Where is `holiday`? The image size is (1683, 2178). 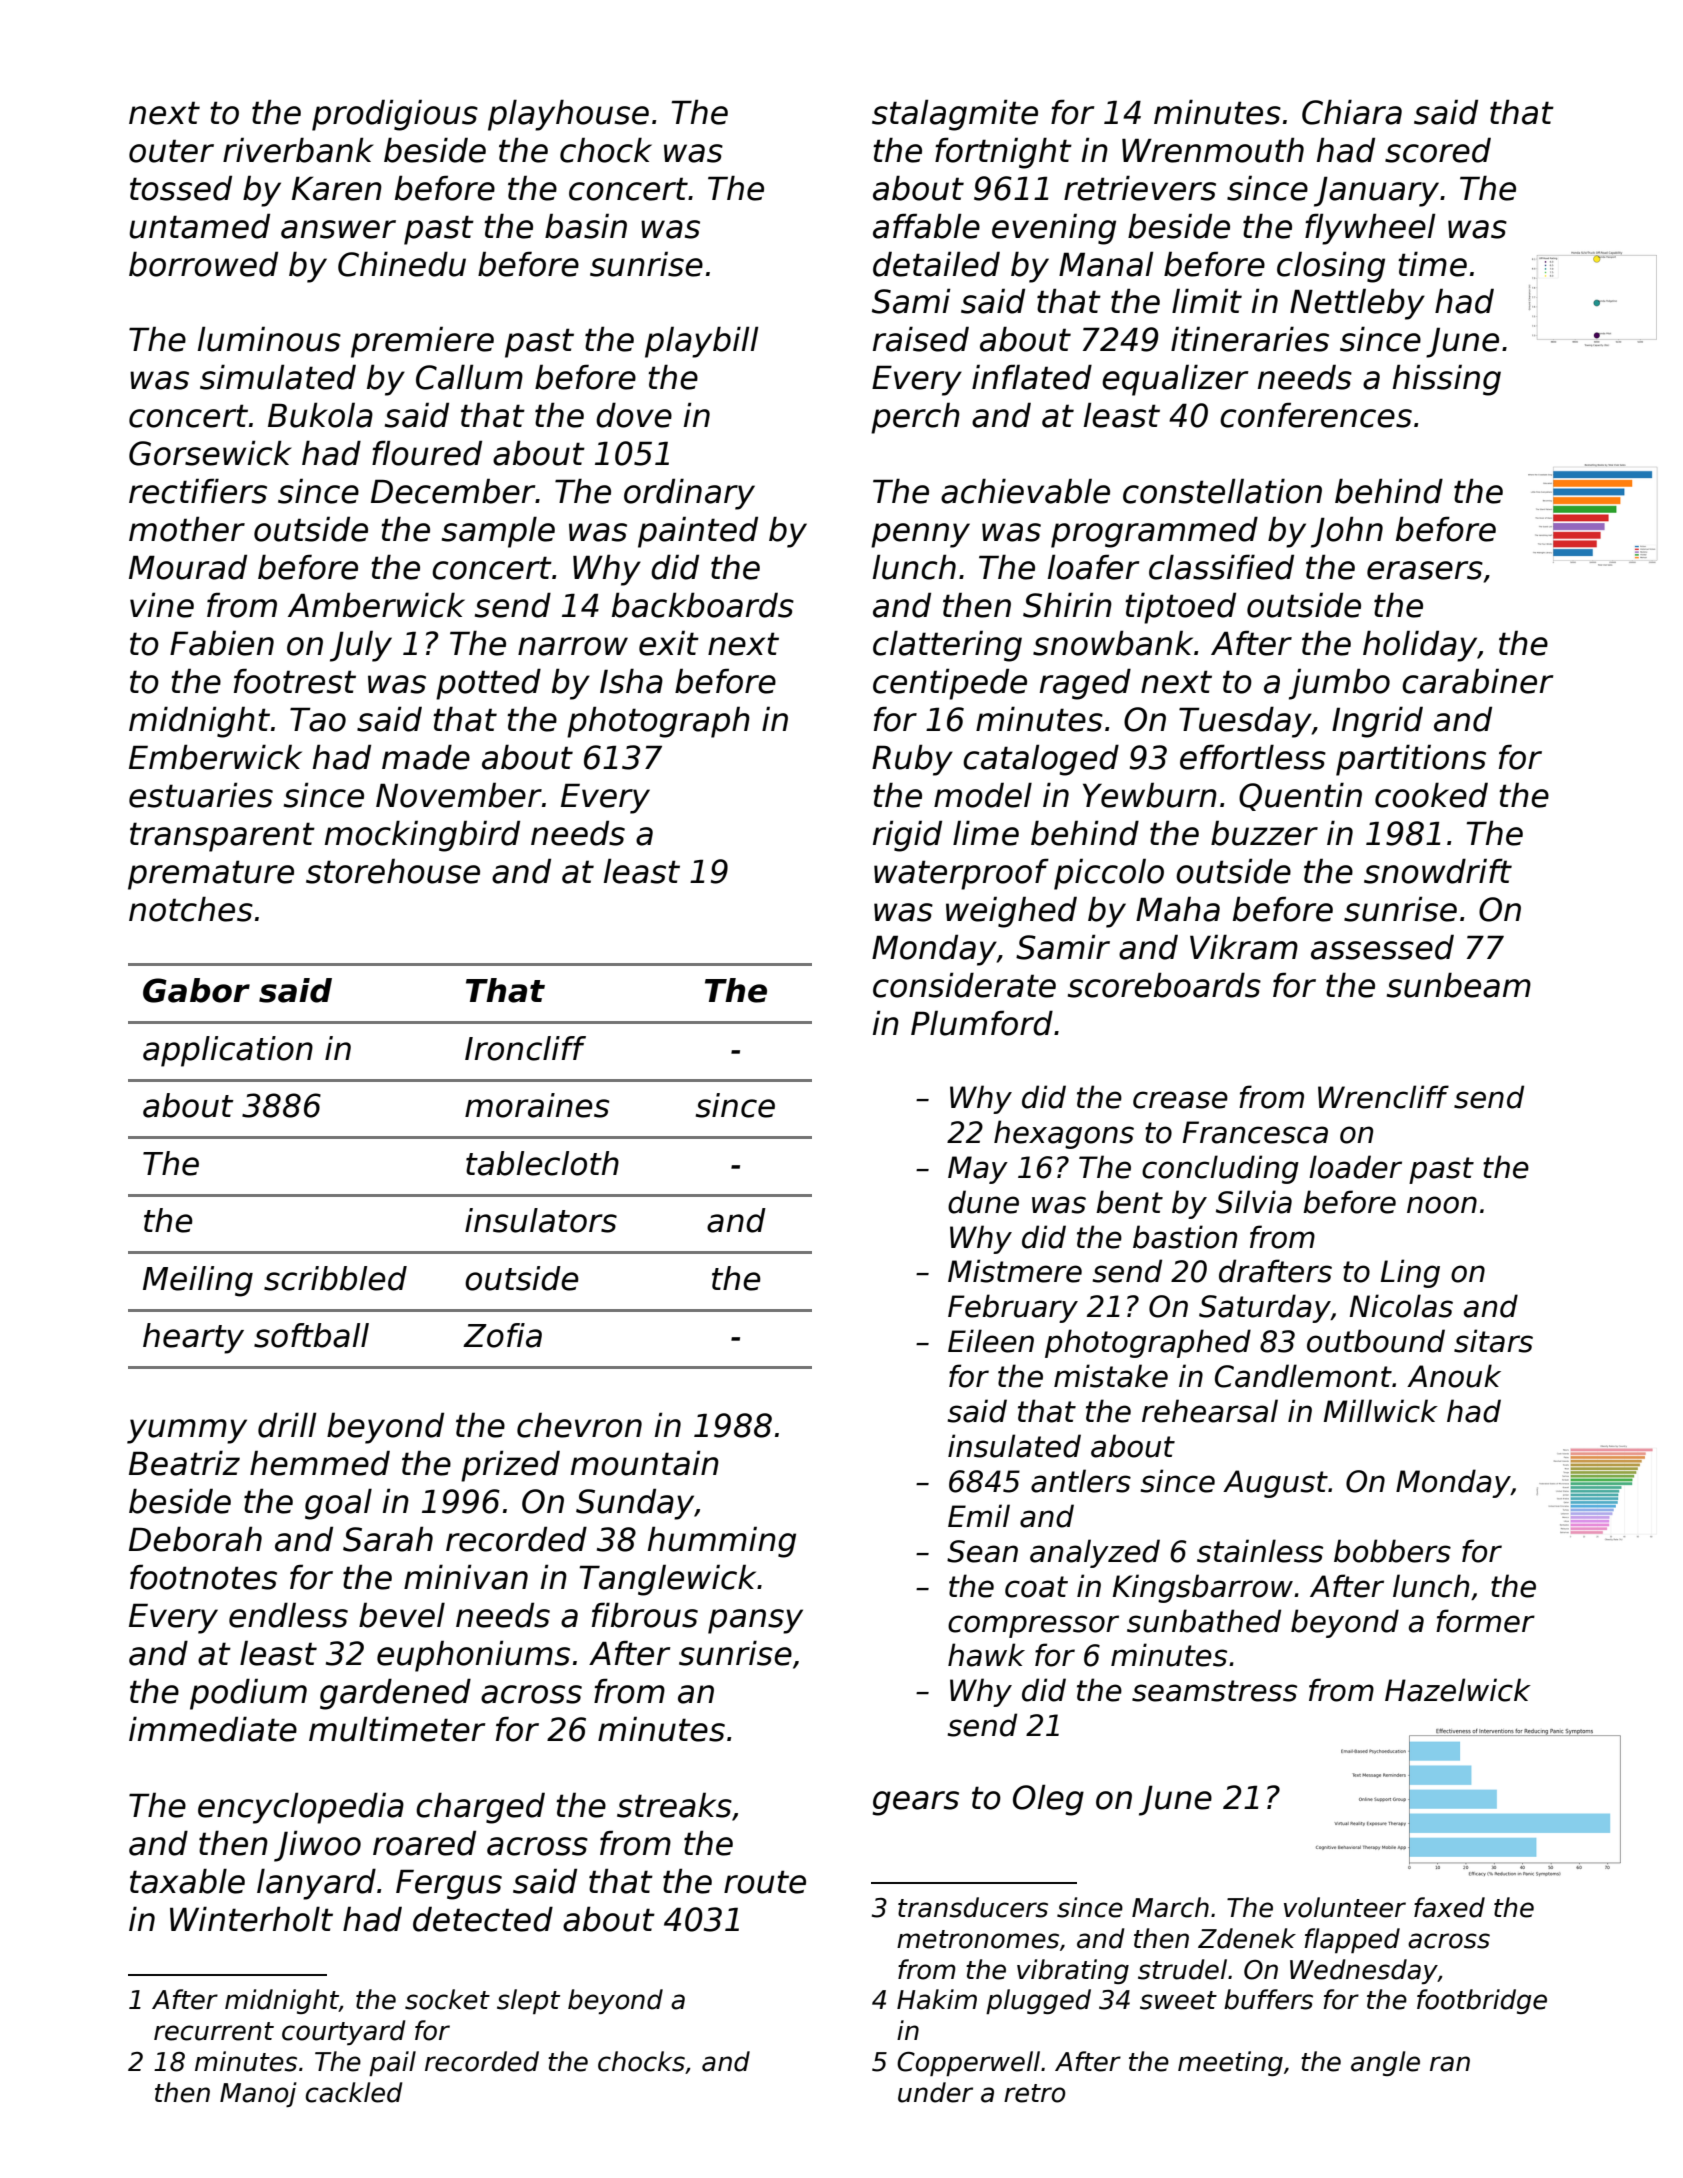 holiday is located at coordinates (1420, 646).
